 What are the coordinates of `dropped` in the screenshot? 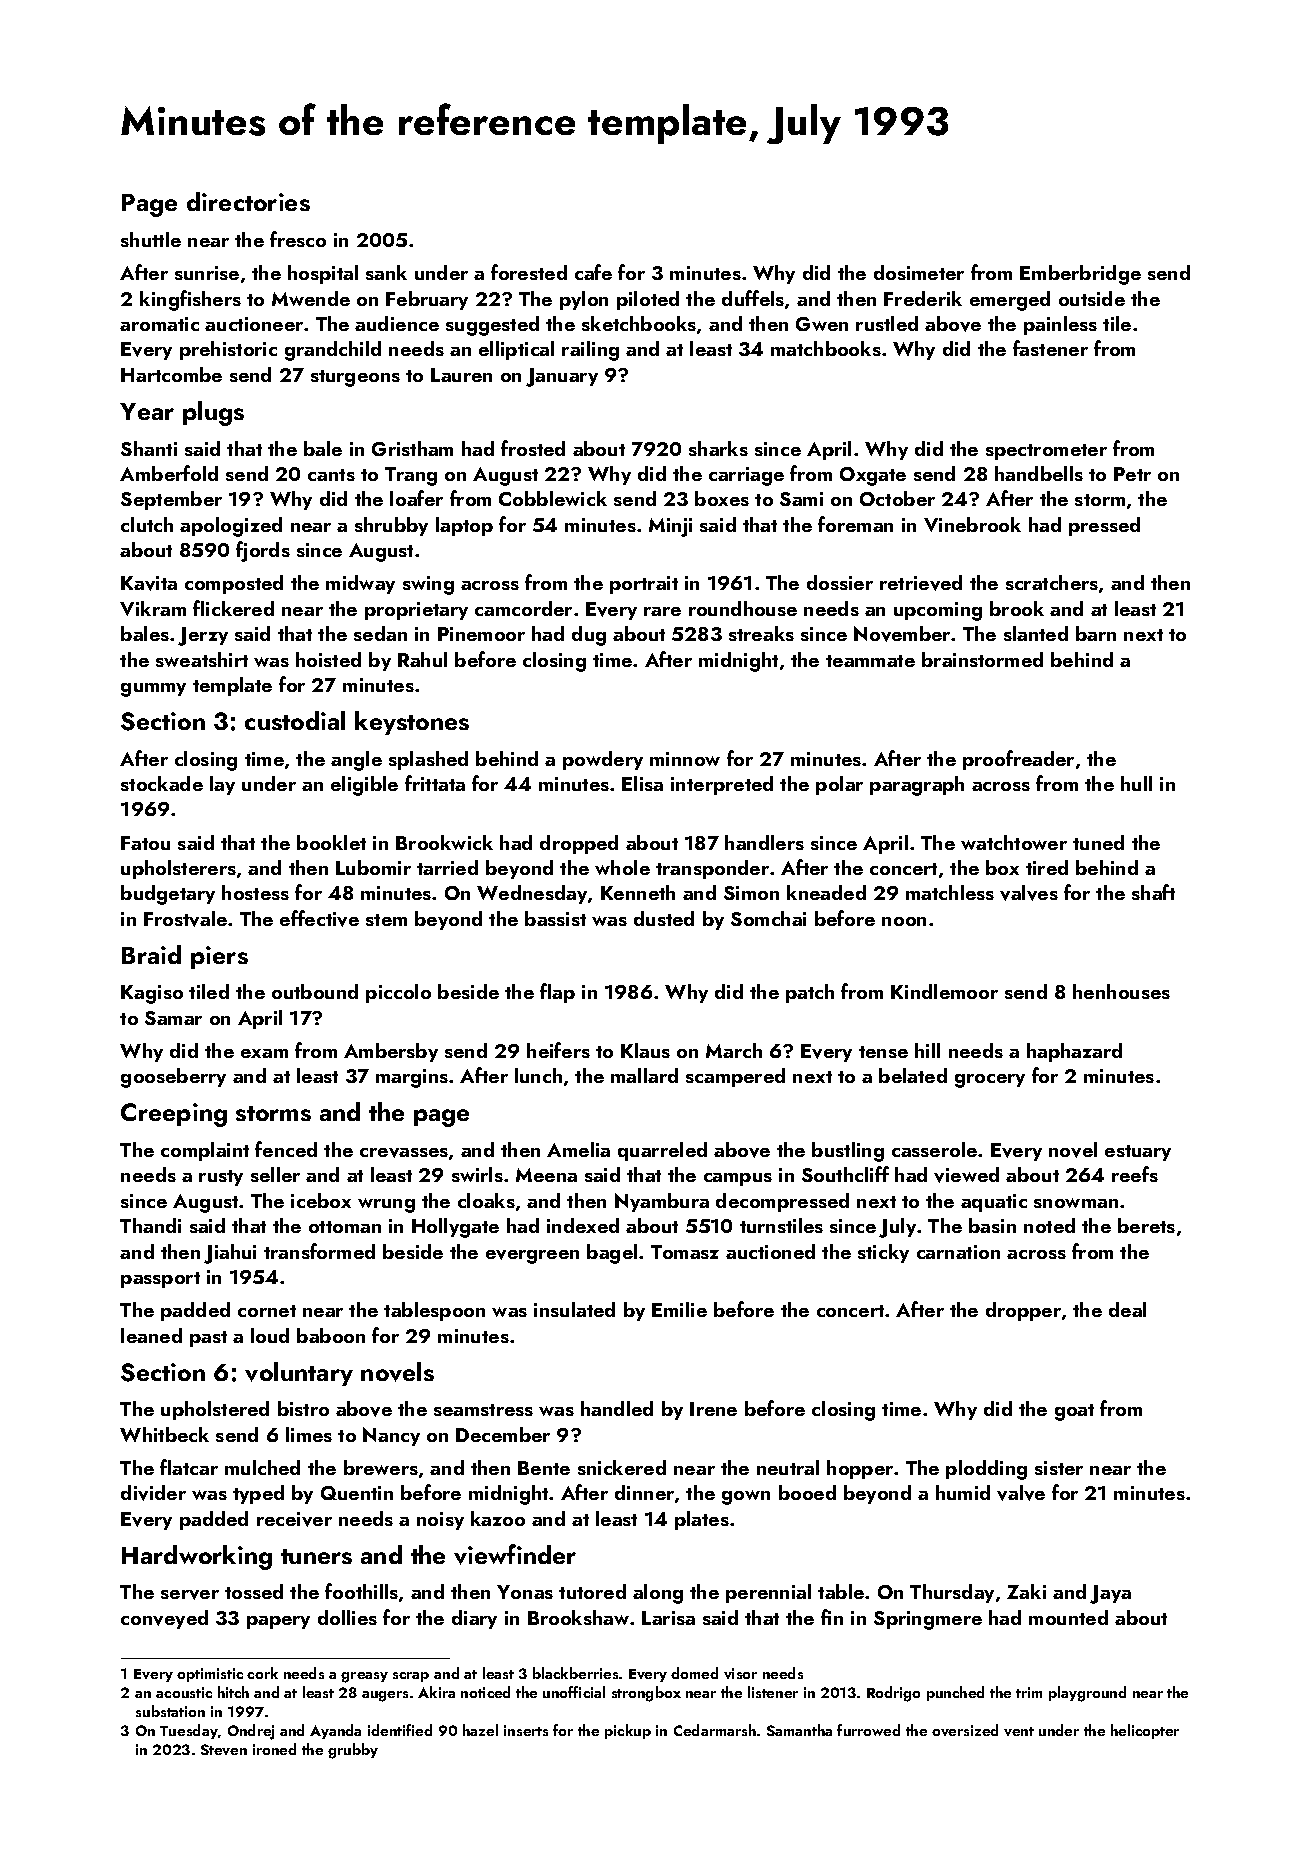 It's located at (579, 844).
